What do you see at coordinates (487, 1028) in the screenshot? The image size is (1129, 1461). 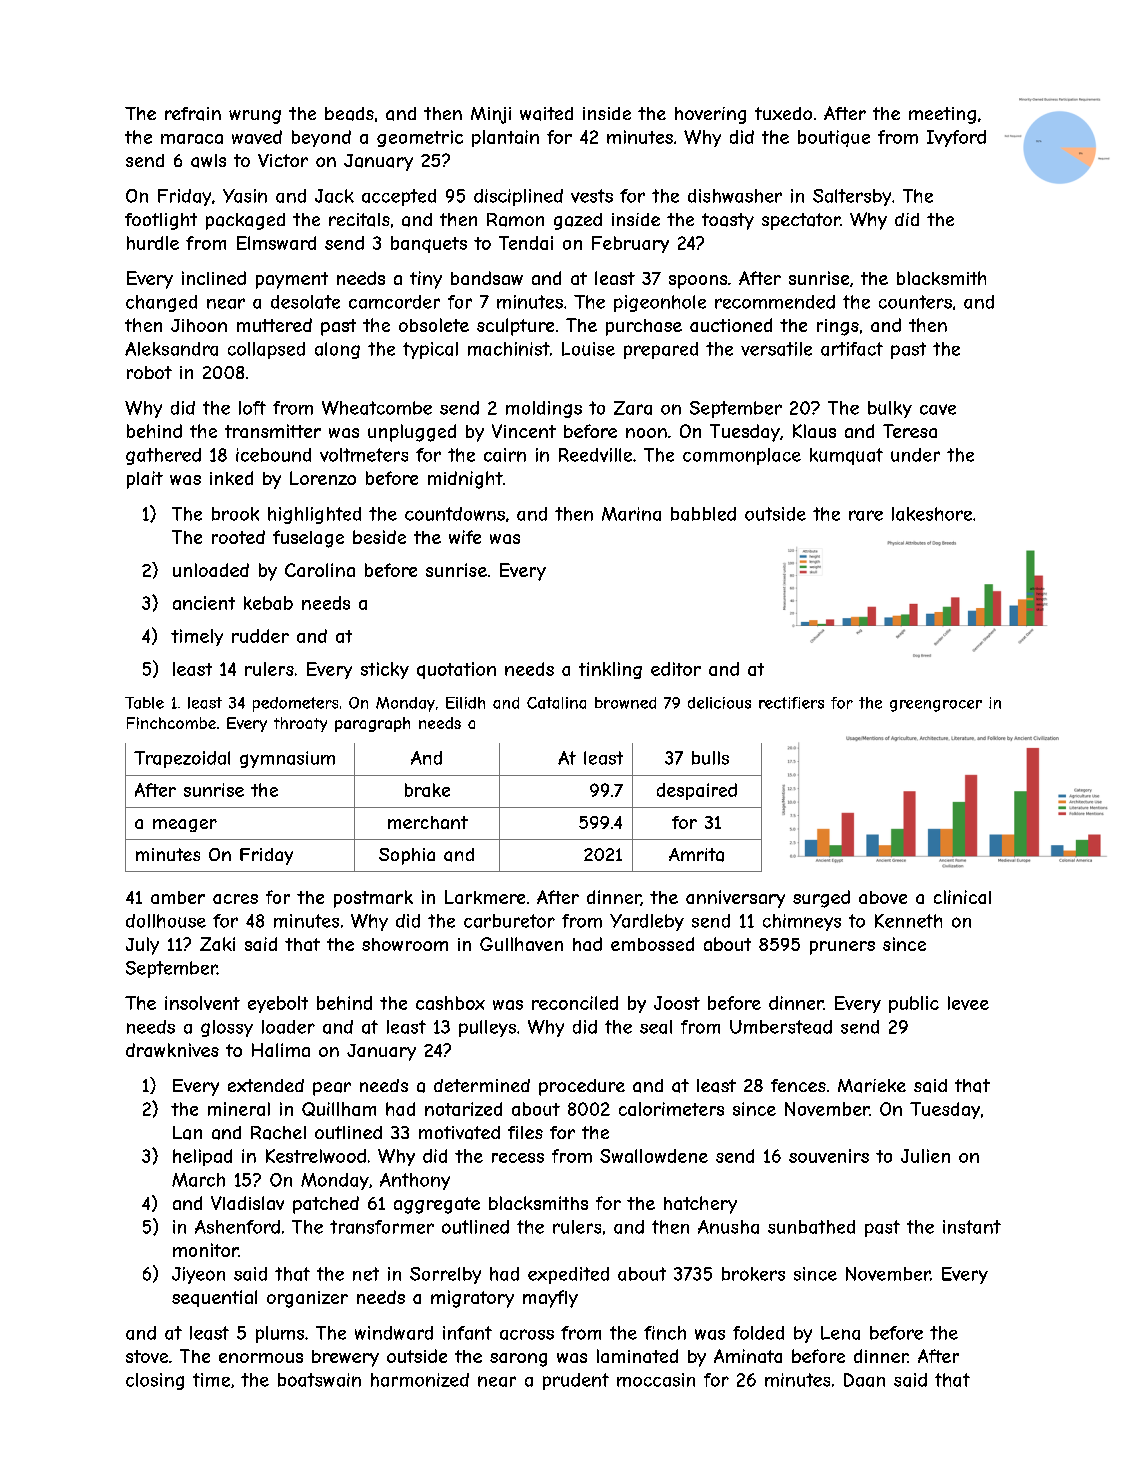 I see `pulleys` at bounding box center [487, 1028].
